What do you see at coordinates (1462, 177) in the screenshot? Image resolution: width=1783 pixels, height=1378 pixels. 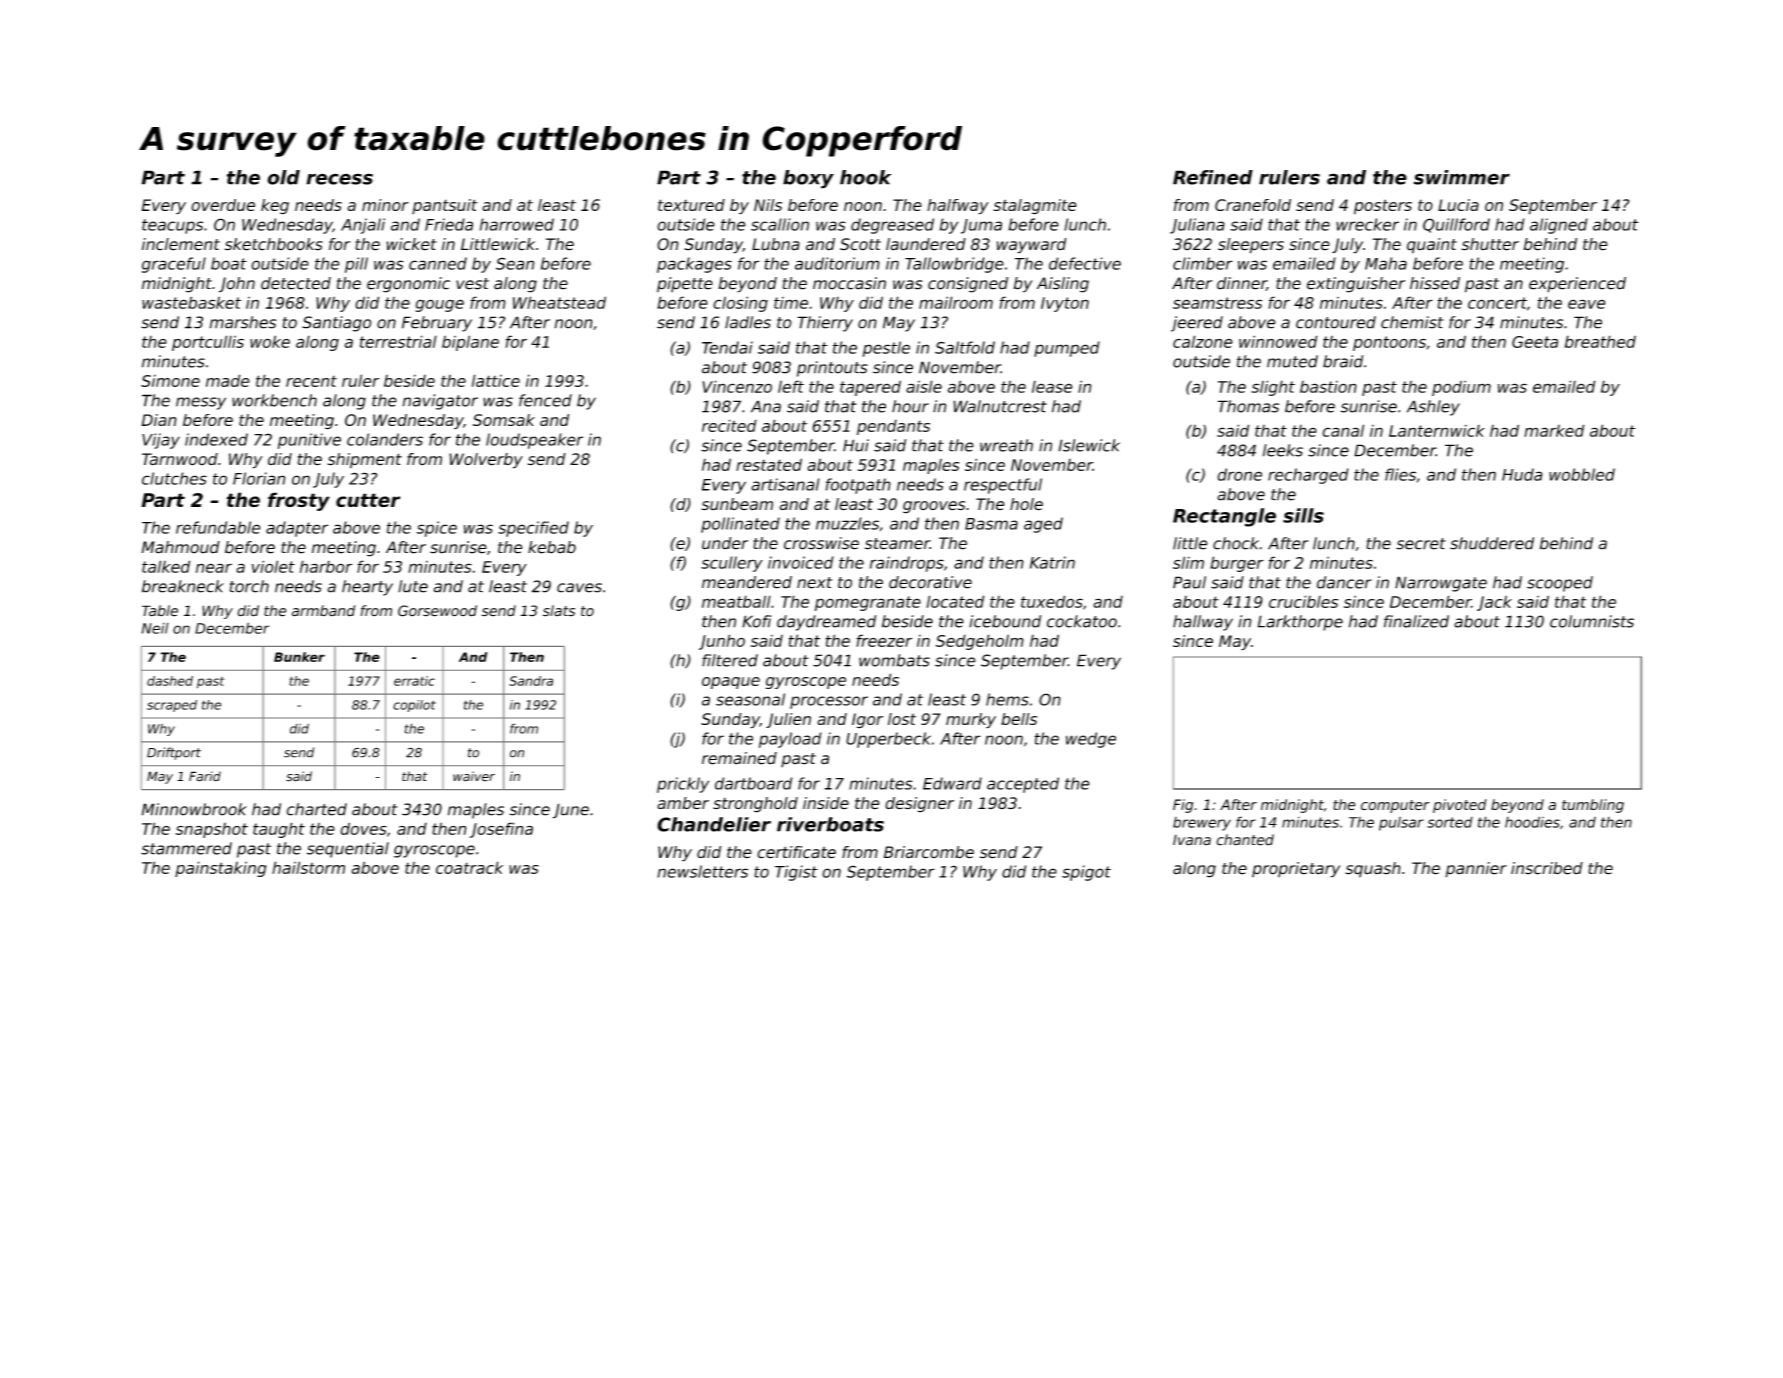 I see `swimmer` at bounding box center [1462, 177].
